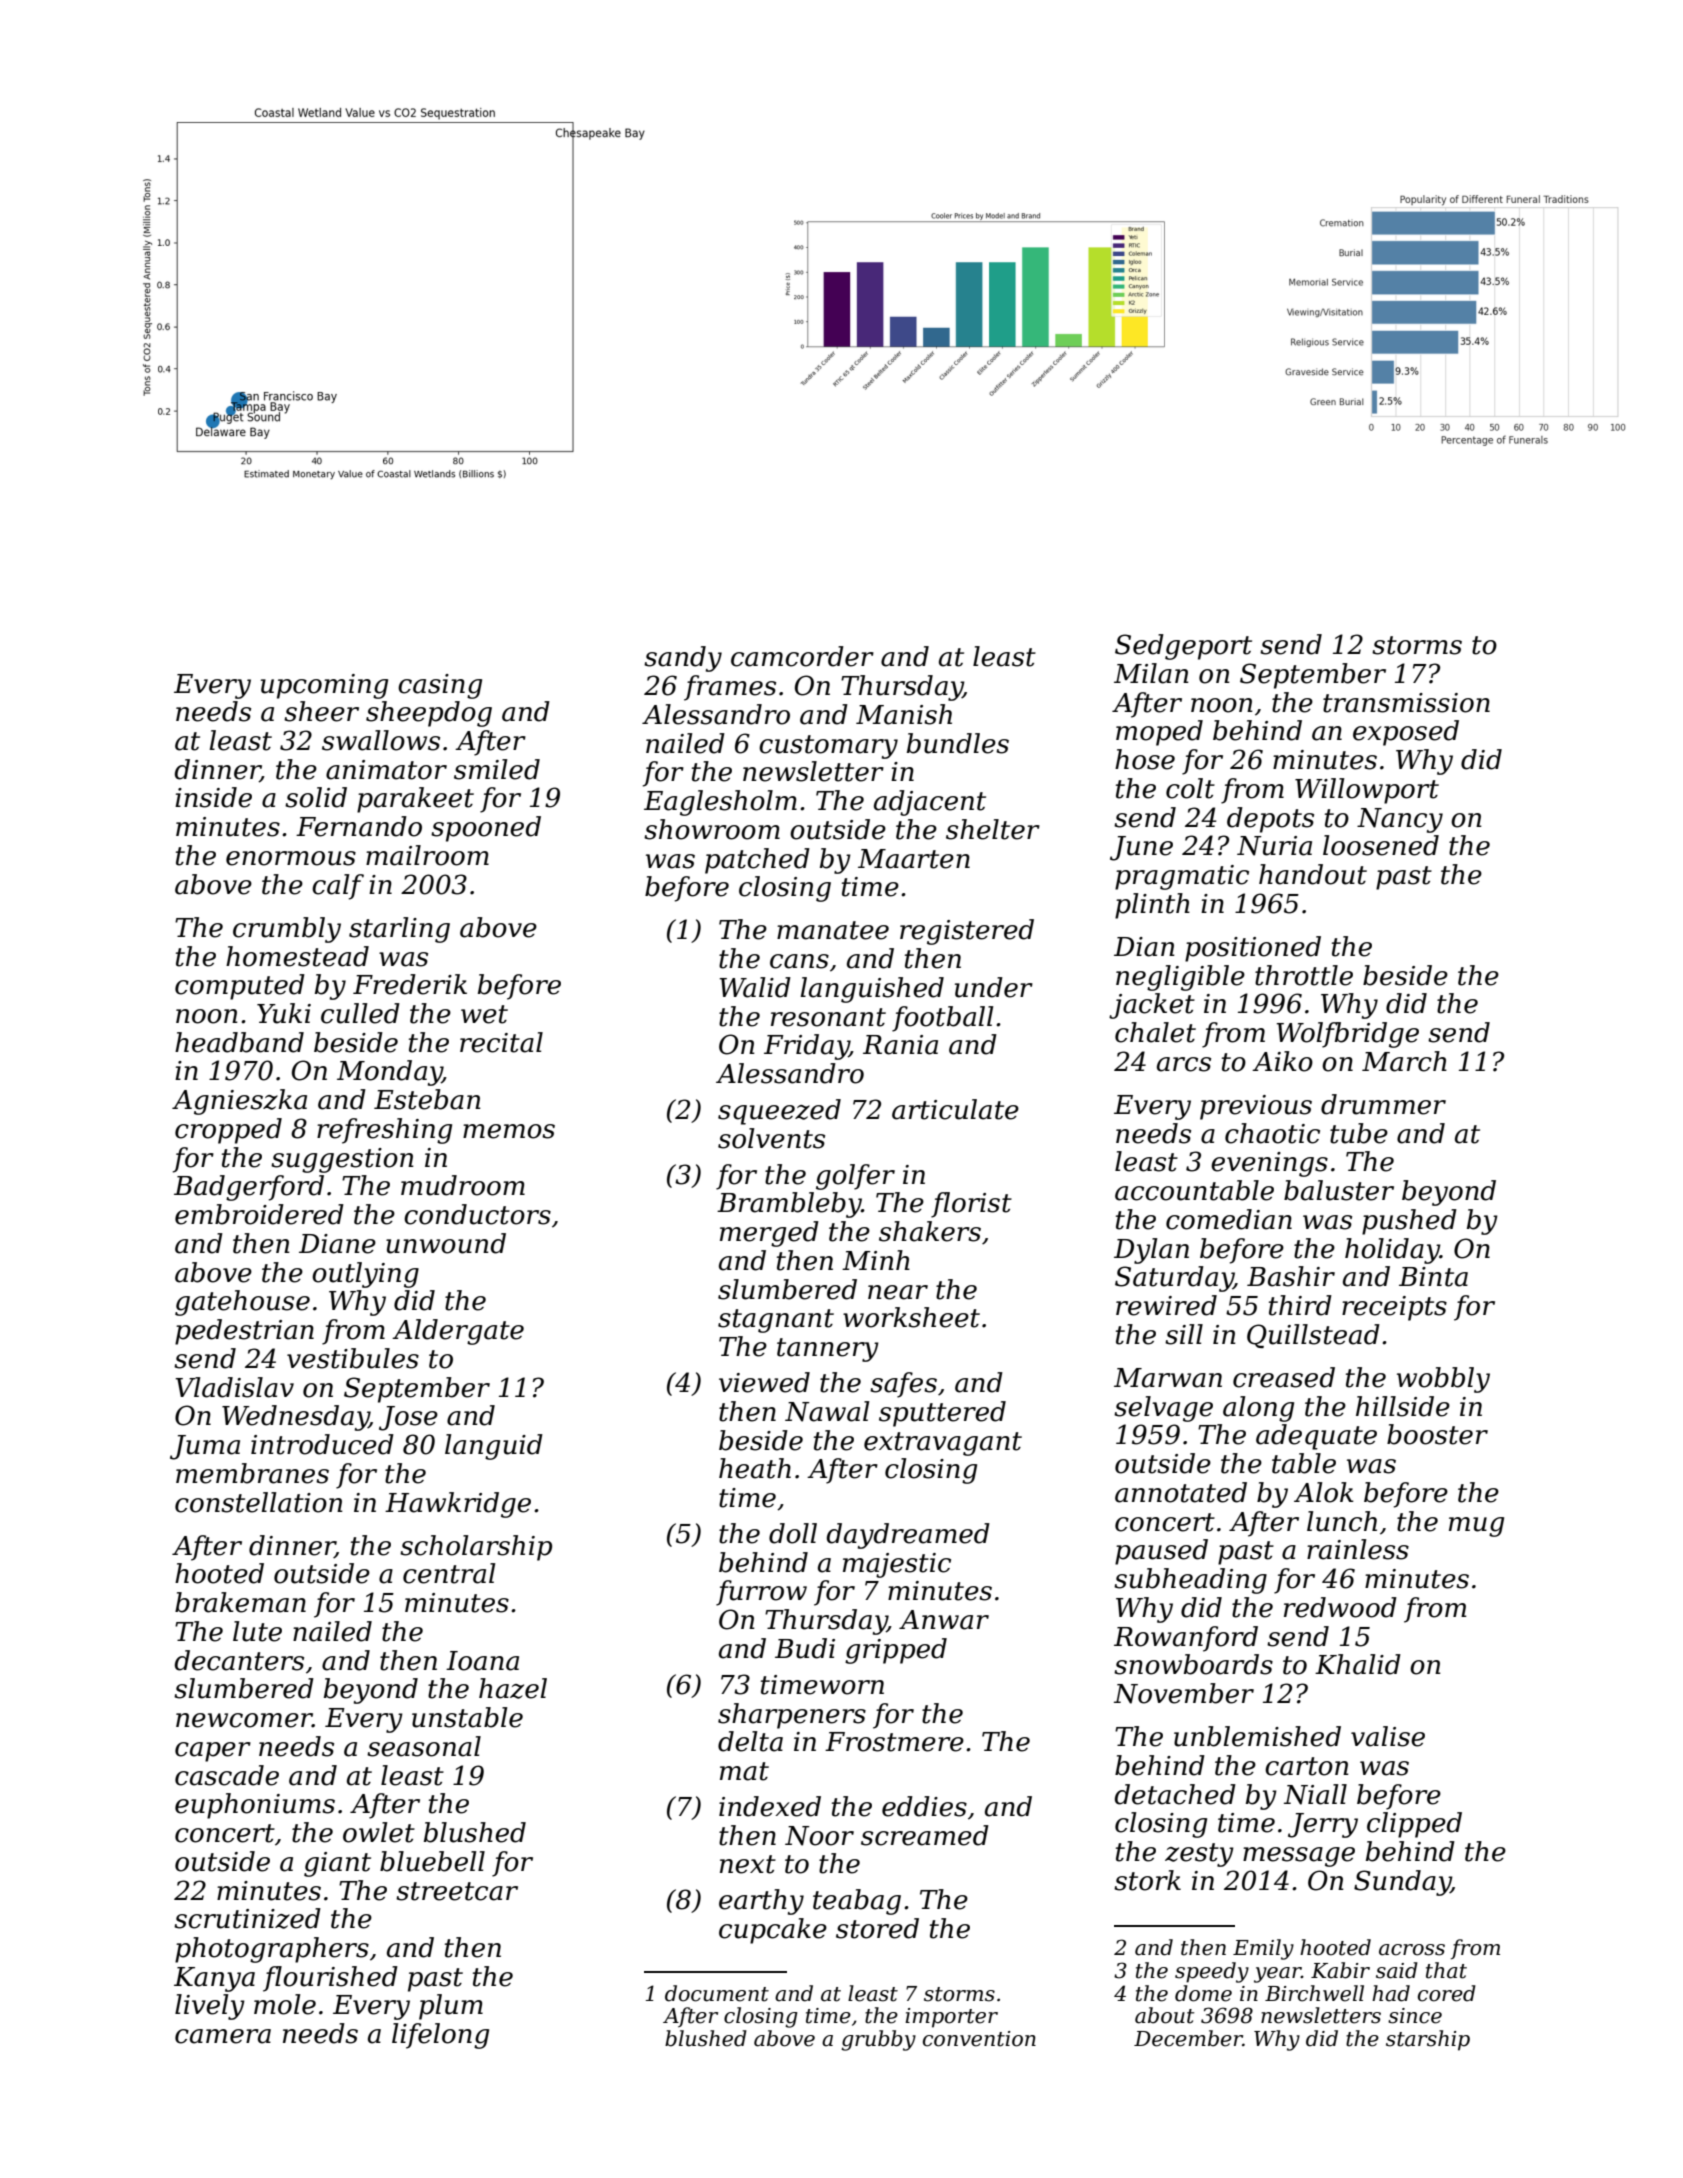  Describe the element at coordinates (451, 2007) in the screenshot. I see `plum` at that location.
